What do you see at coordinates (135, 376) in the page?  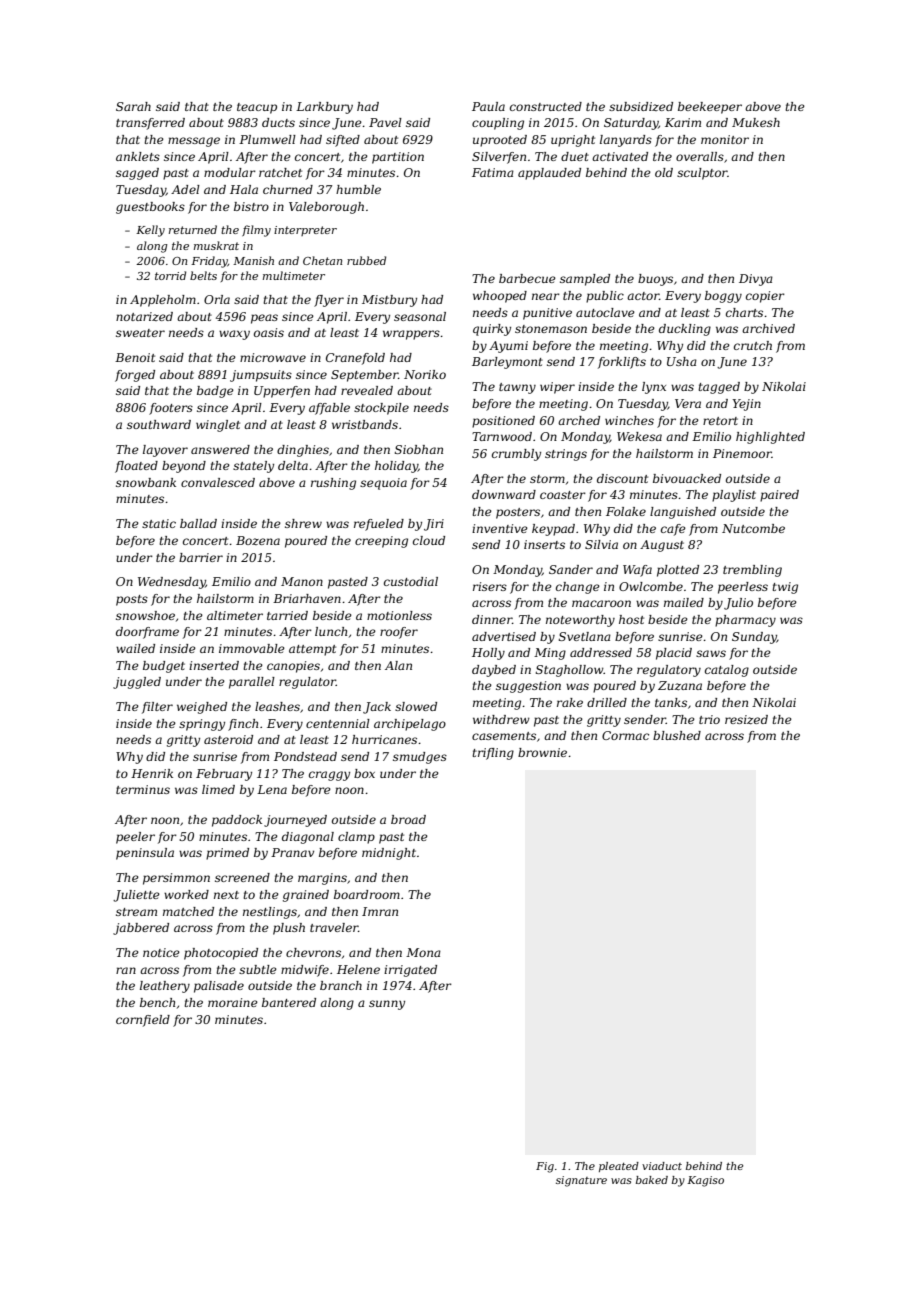 I see `forged` at bounding box center [135, 376].
